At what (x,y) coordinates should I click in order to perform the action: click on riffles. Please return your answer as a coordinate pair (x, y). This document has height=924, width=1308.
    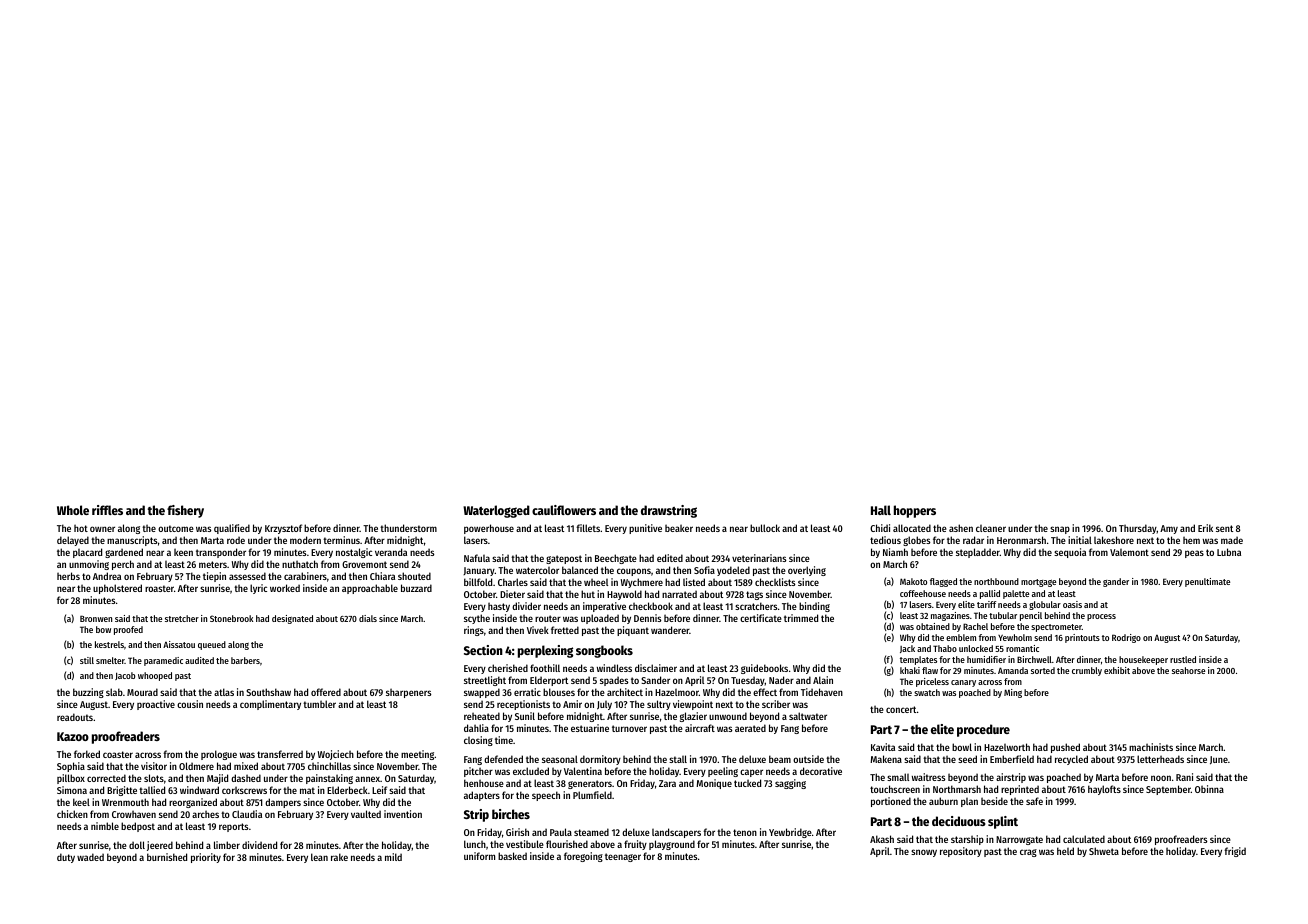
    Looking at the image, I should click on (107, 510).
